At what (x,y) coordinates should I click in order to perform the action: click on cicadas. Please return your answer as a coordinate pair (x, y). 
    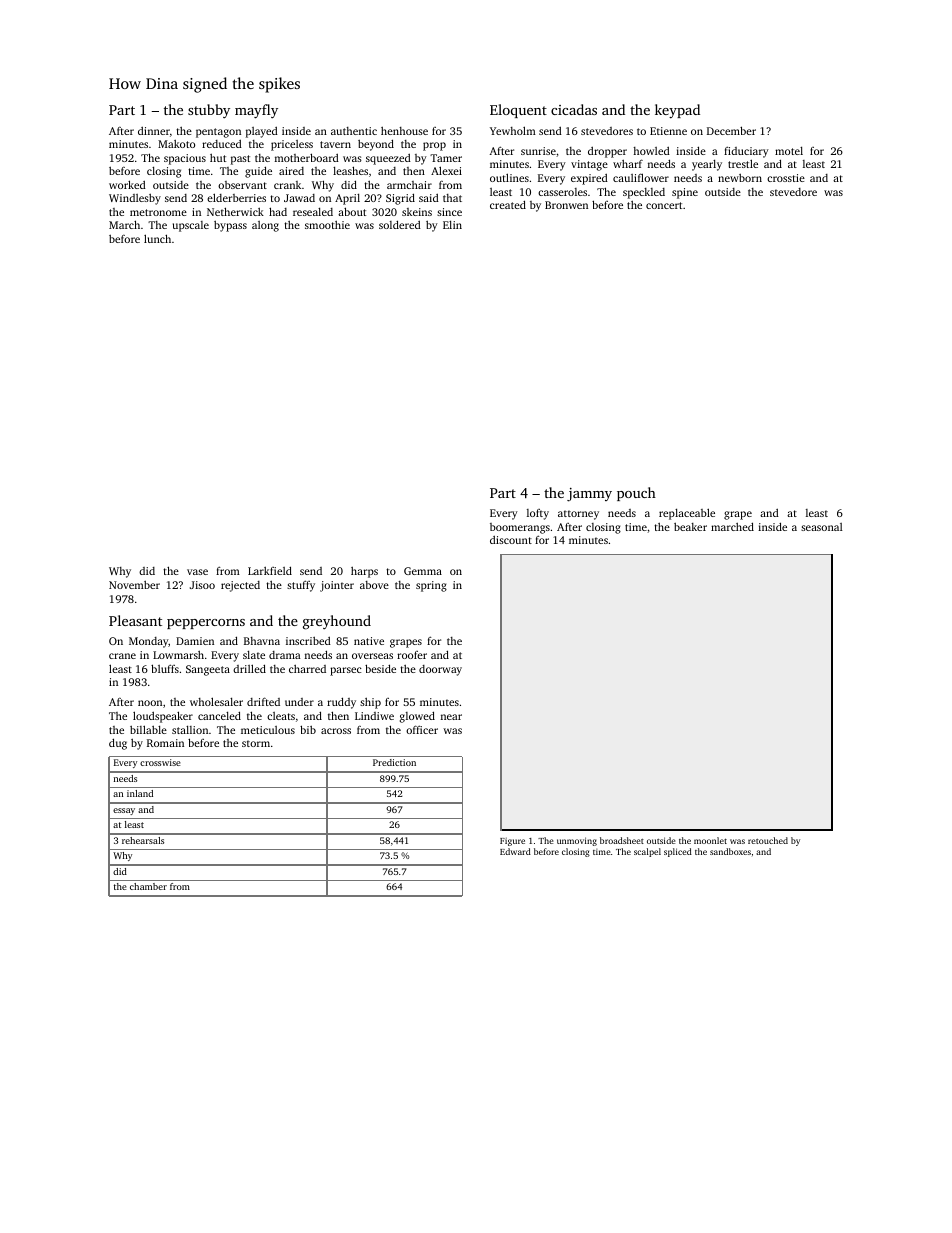
    Looking at the image, I should click on (574, 109).
